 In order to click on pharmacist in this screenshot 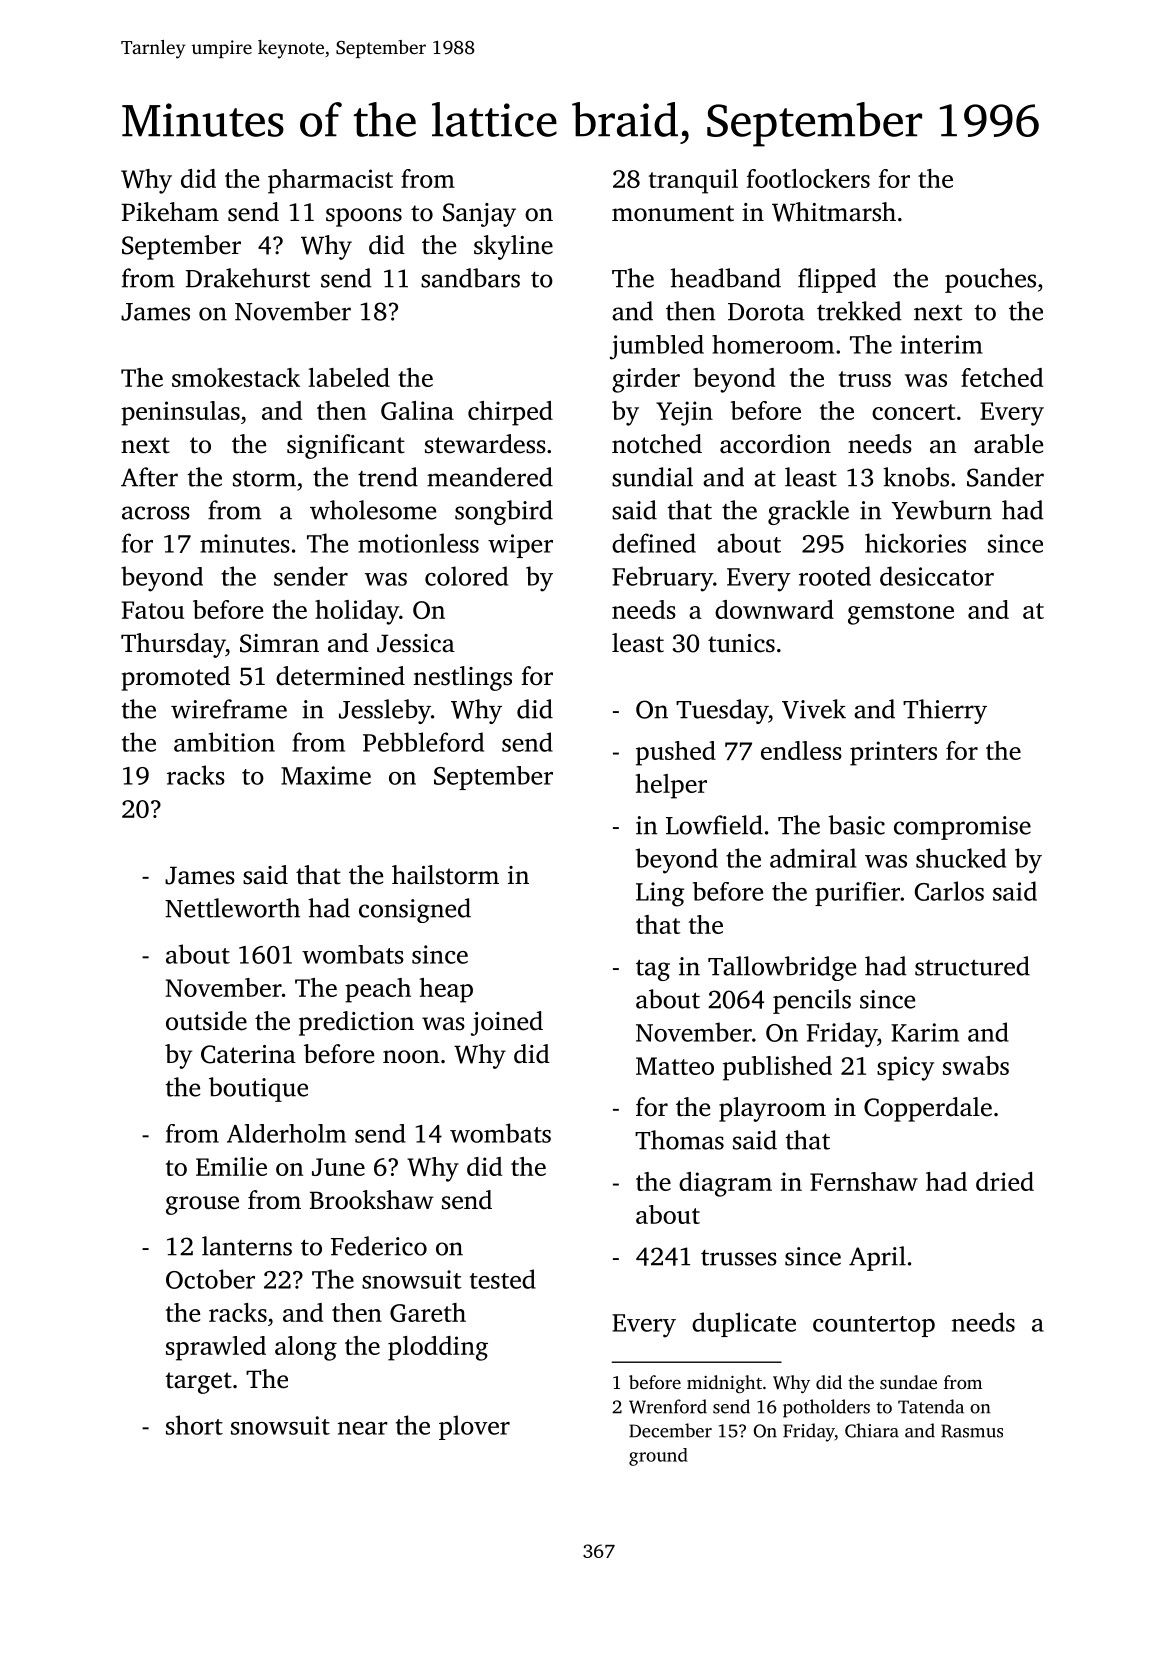, I will do `click(330, 181)`.
